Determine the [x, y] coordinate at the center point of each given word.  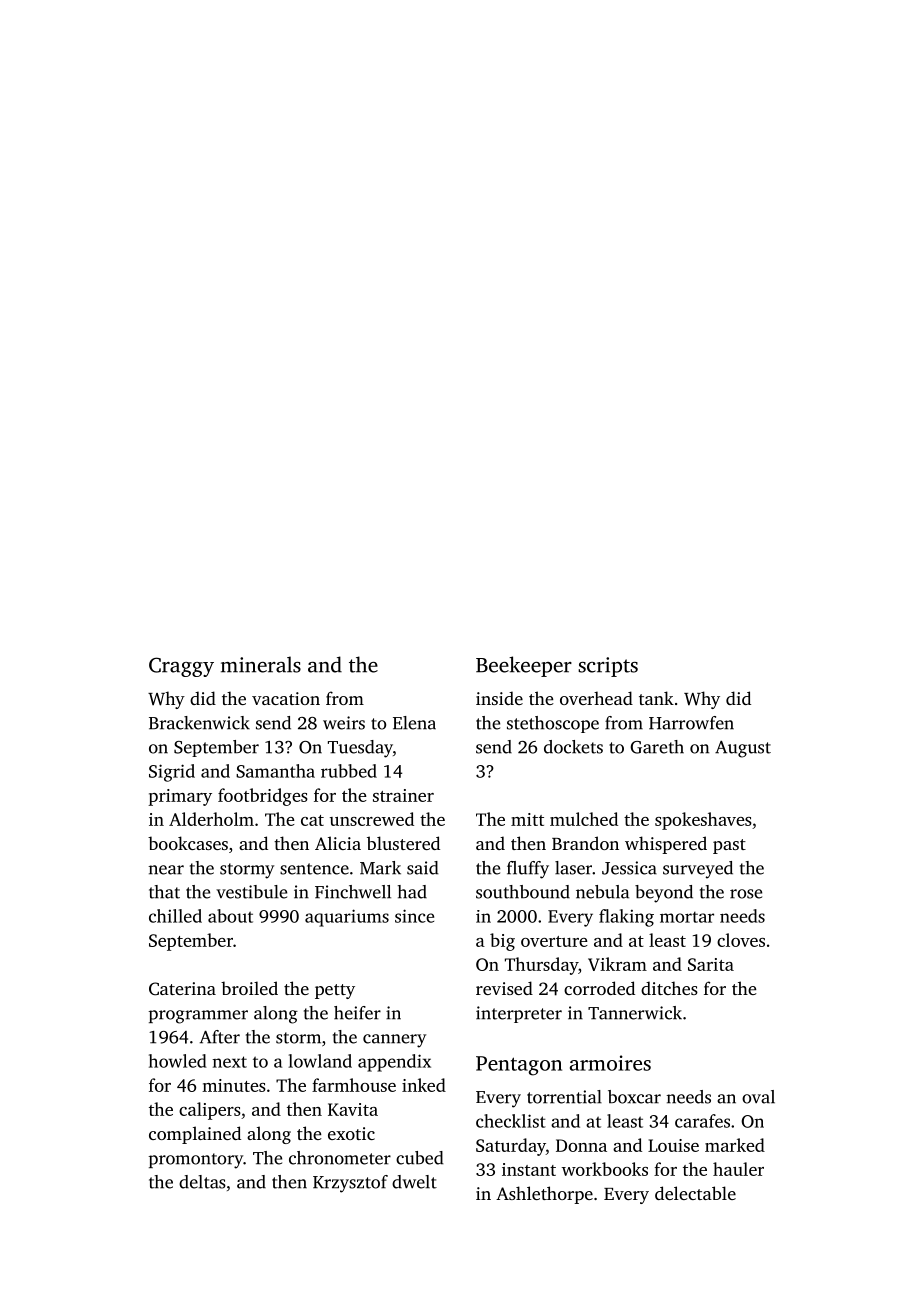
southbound [523, 892]
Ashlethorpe [544, 1195]
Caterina [182, 989]
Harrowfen [691, 723]
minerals [261, 664]
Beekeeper [524, 666]
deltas [202, 1182]
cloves [741, 940]
